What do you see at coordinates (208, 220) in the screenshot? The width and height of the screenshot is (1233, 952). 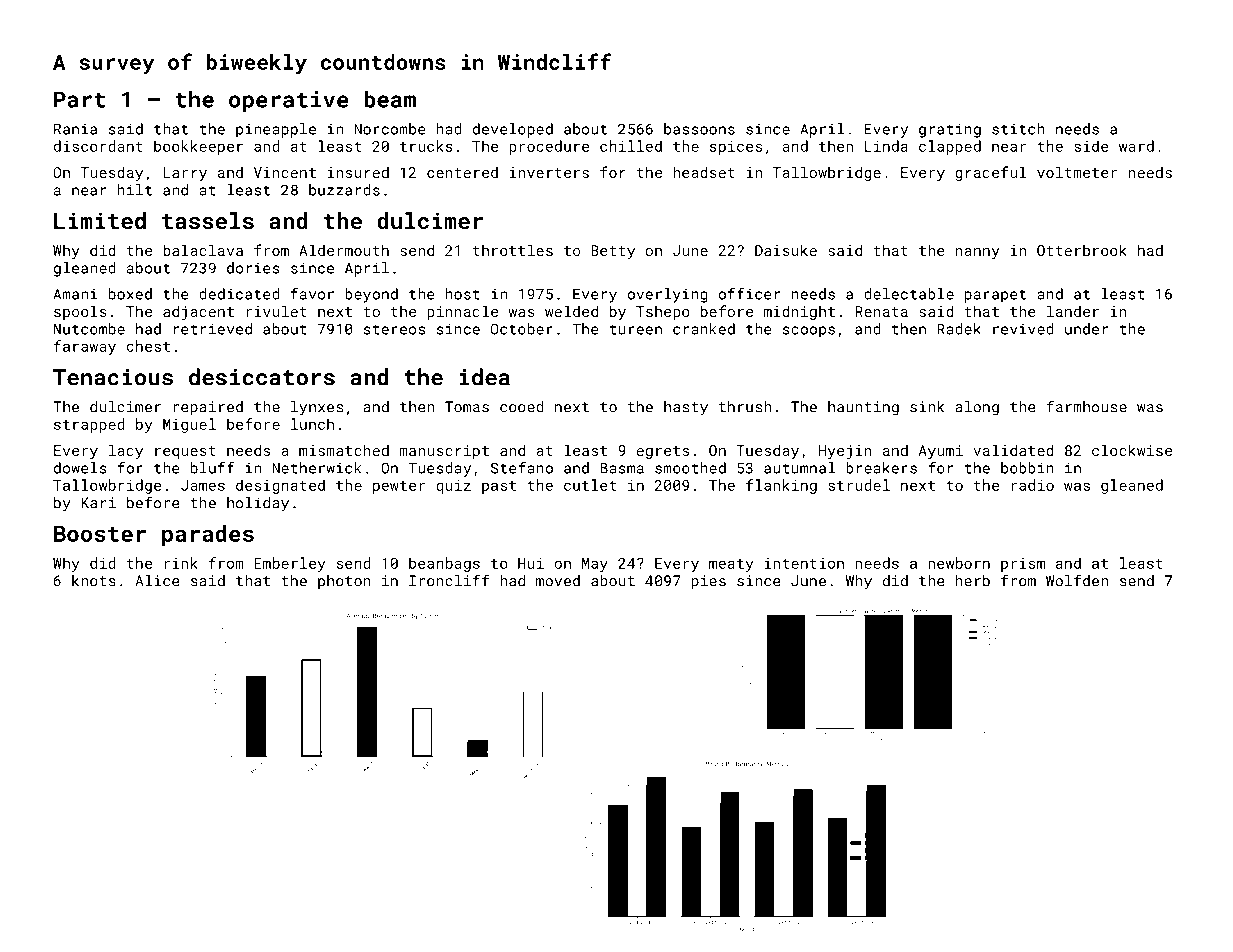 I see `tassels` at bounding box center [208, 220].
